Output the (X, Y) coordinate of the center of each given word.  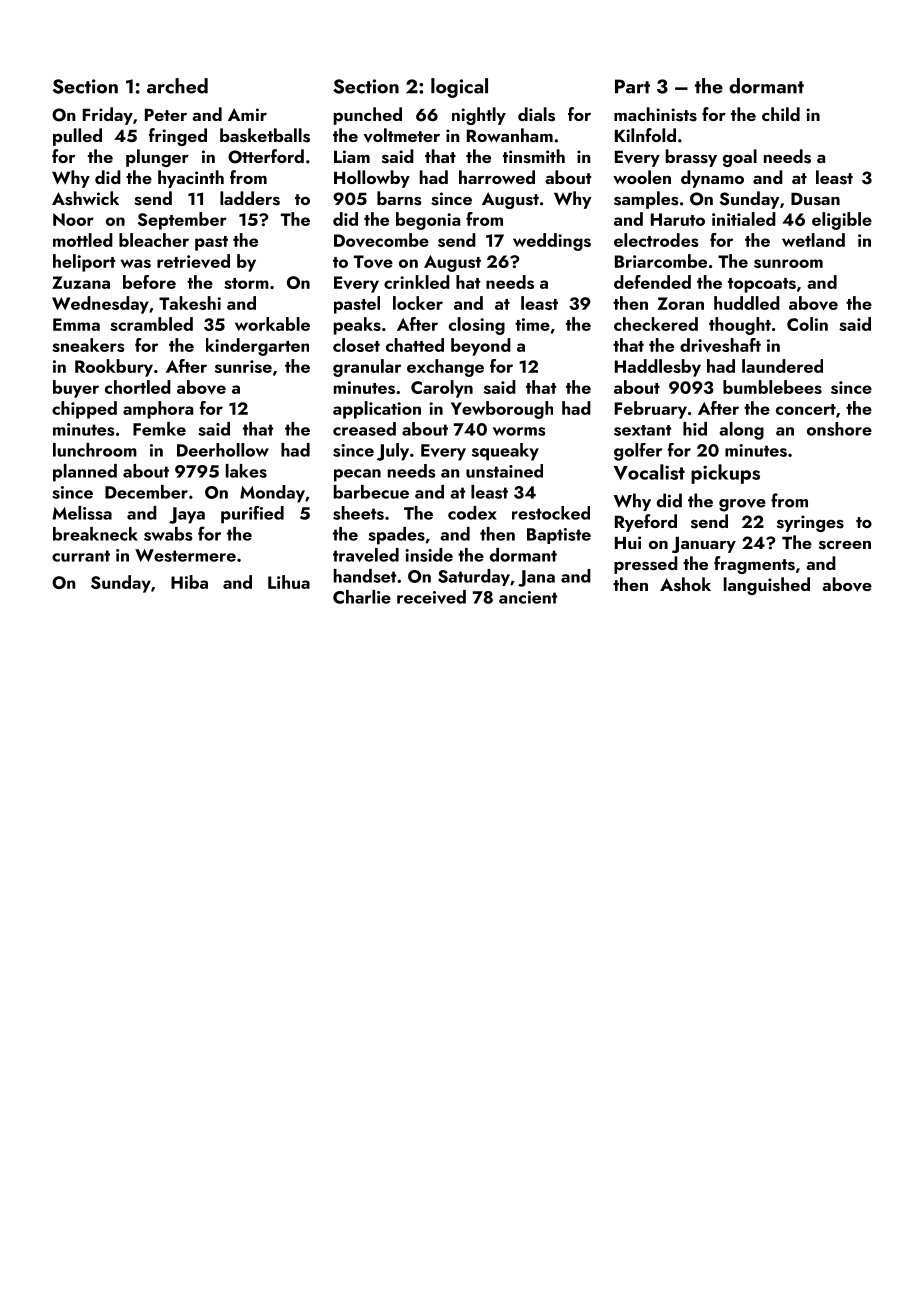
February (651, 410)
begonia (428, 221)
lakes (246, 471)
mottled (83, 240)
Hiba (189, 582)
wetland (813, 240)
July (393, 452)
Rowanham (510, 135)
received (431, 597)
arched (177, 86)
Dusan (815, 199)
